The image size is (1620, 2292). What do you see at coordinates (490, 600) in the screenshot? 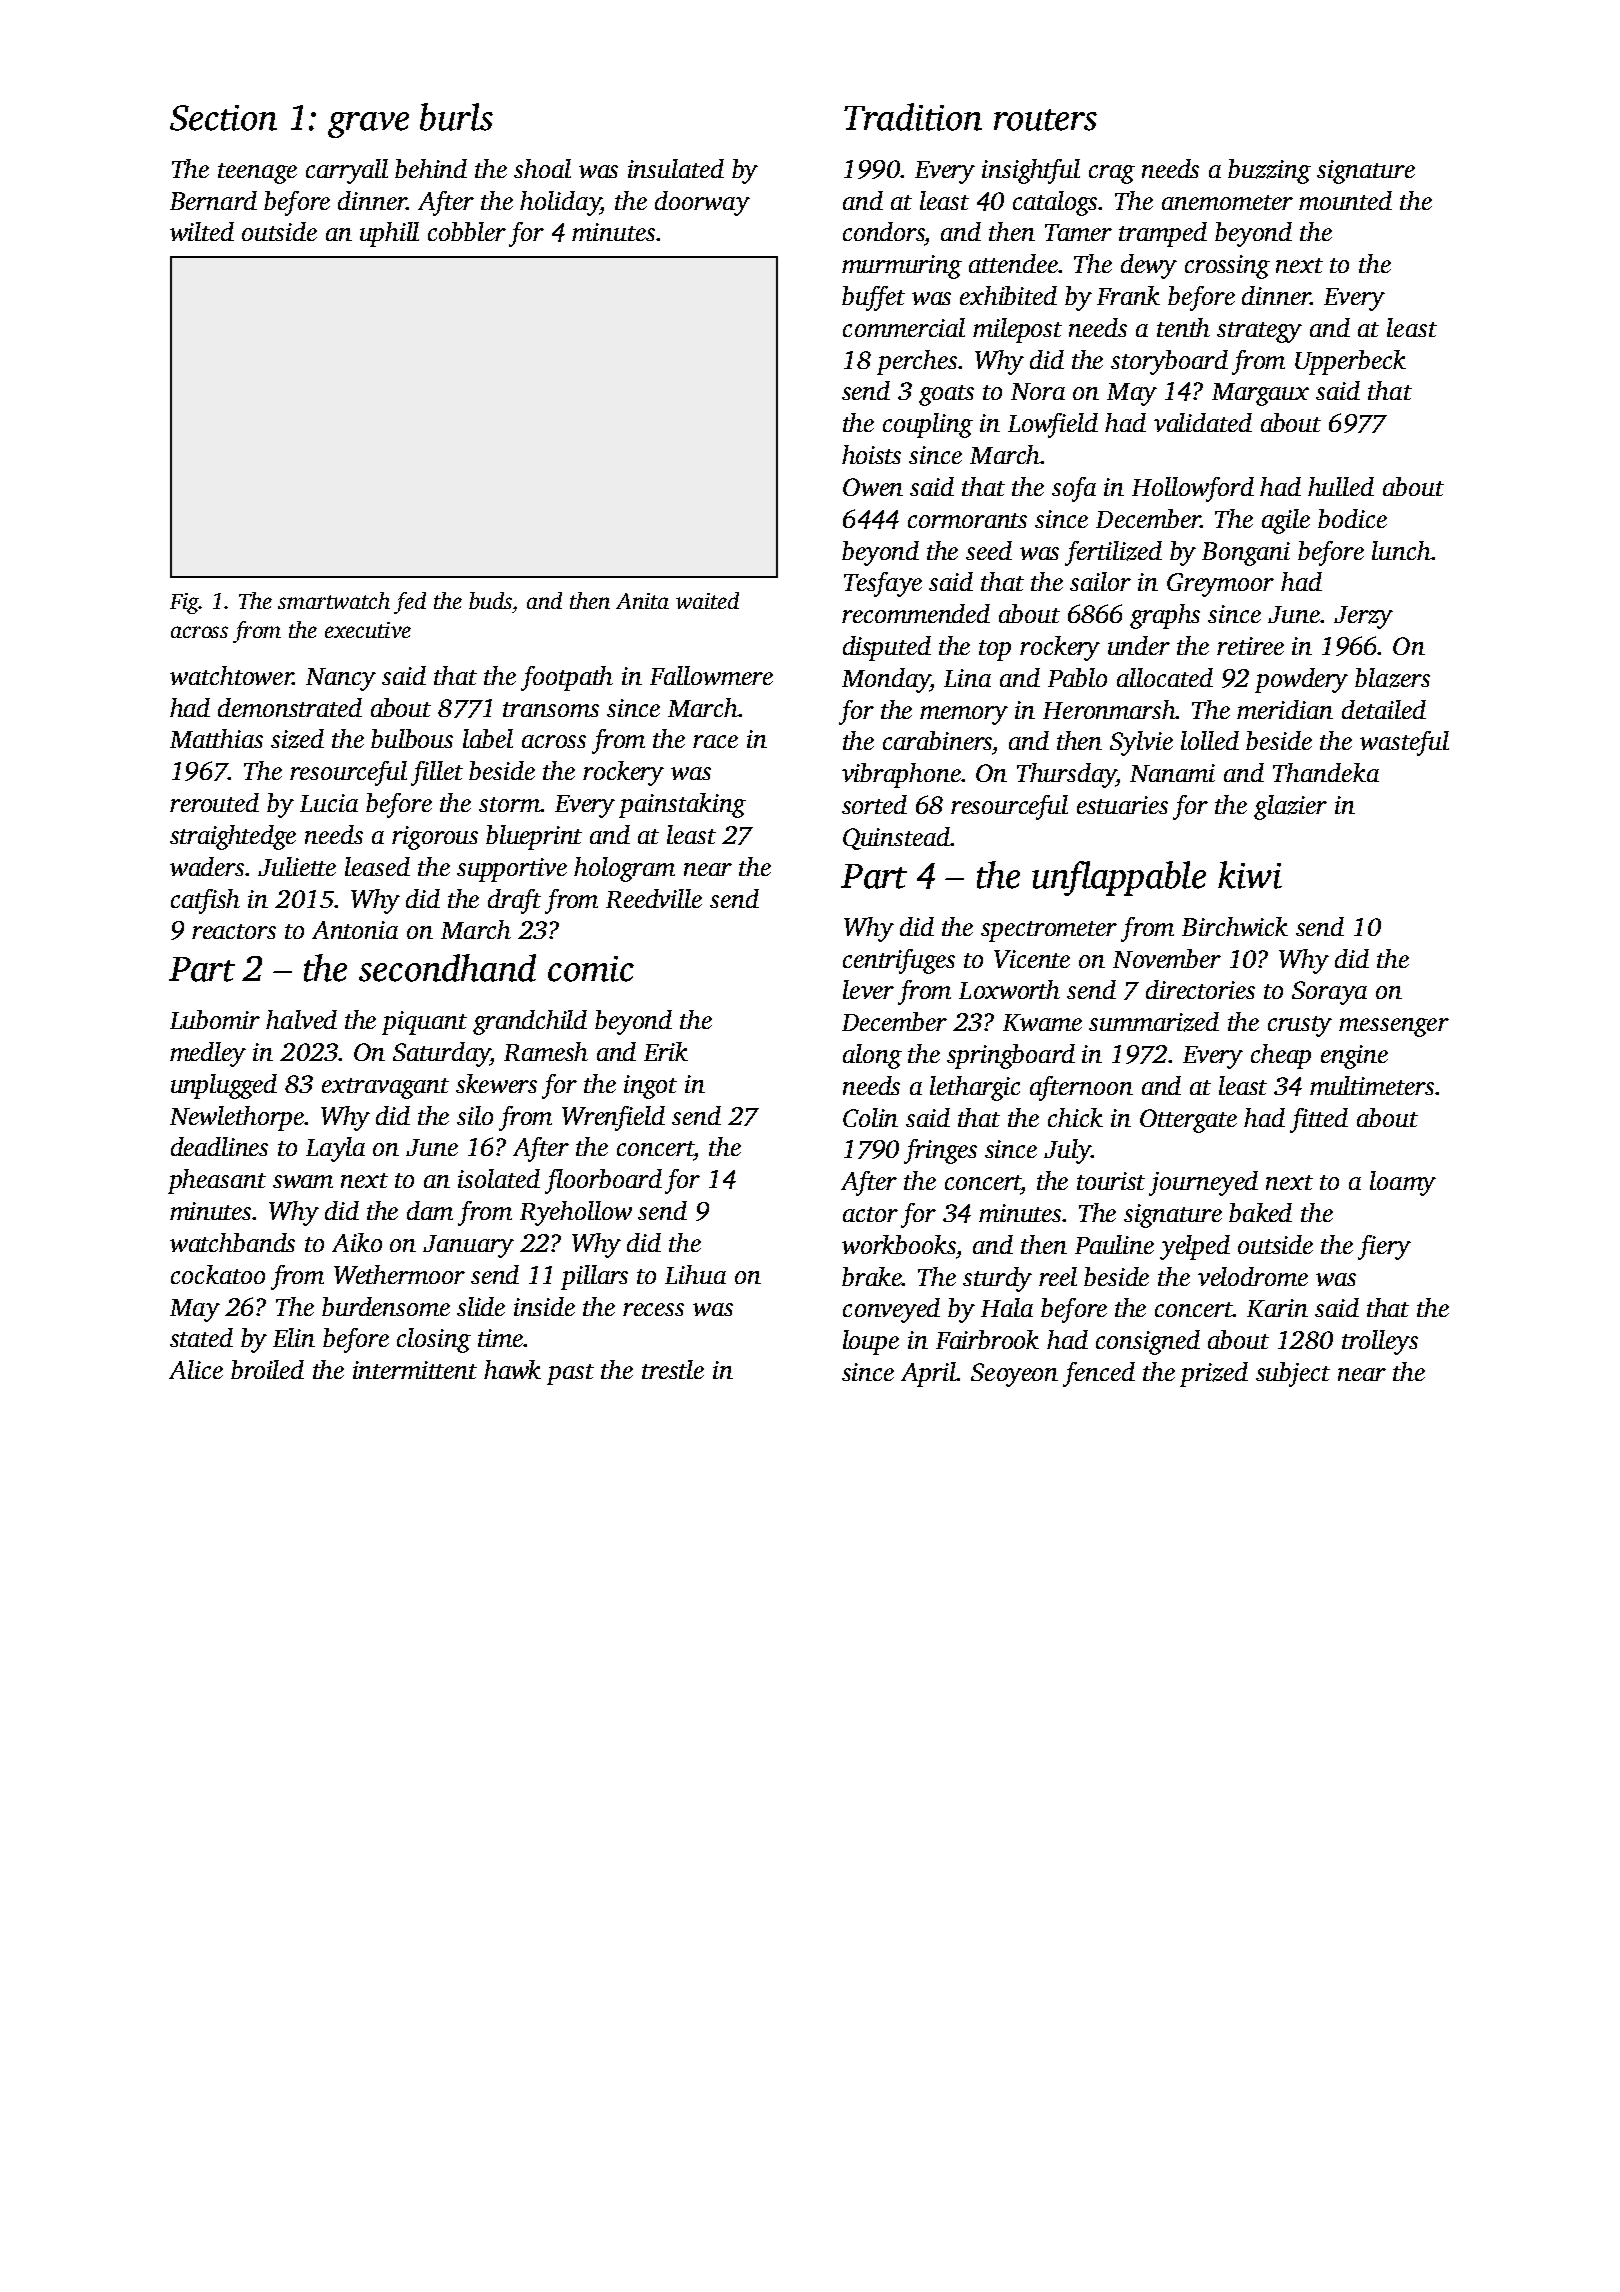
I see `buds` at bounding box center [490, 600].
